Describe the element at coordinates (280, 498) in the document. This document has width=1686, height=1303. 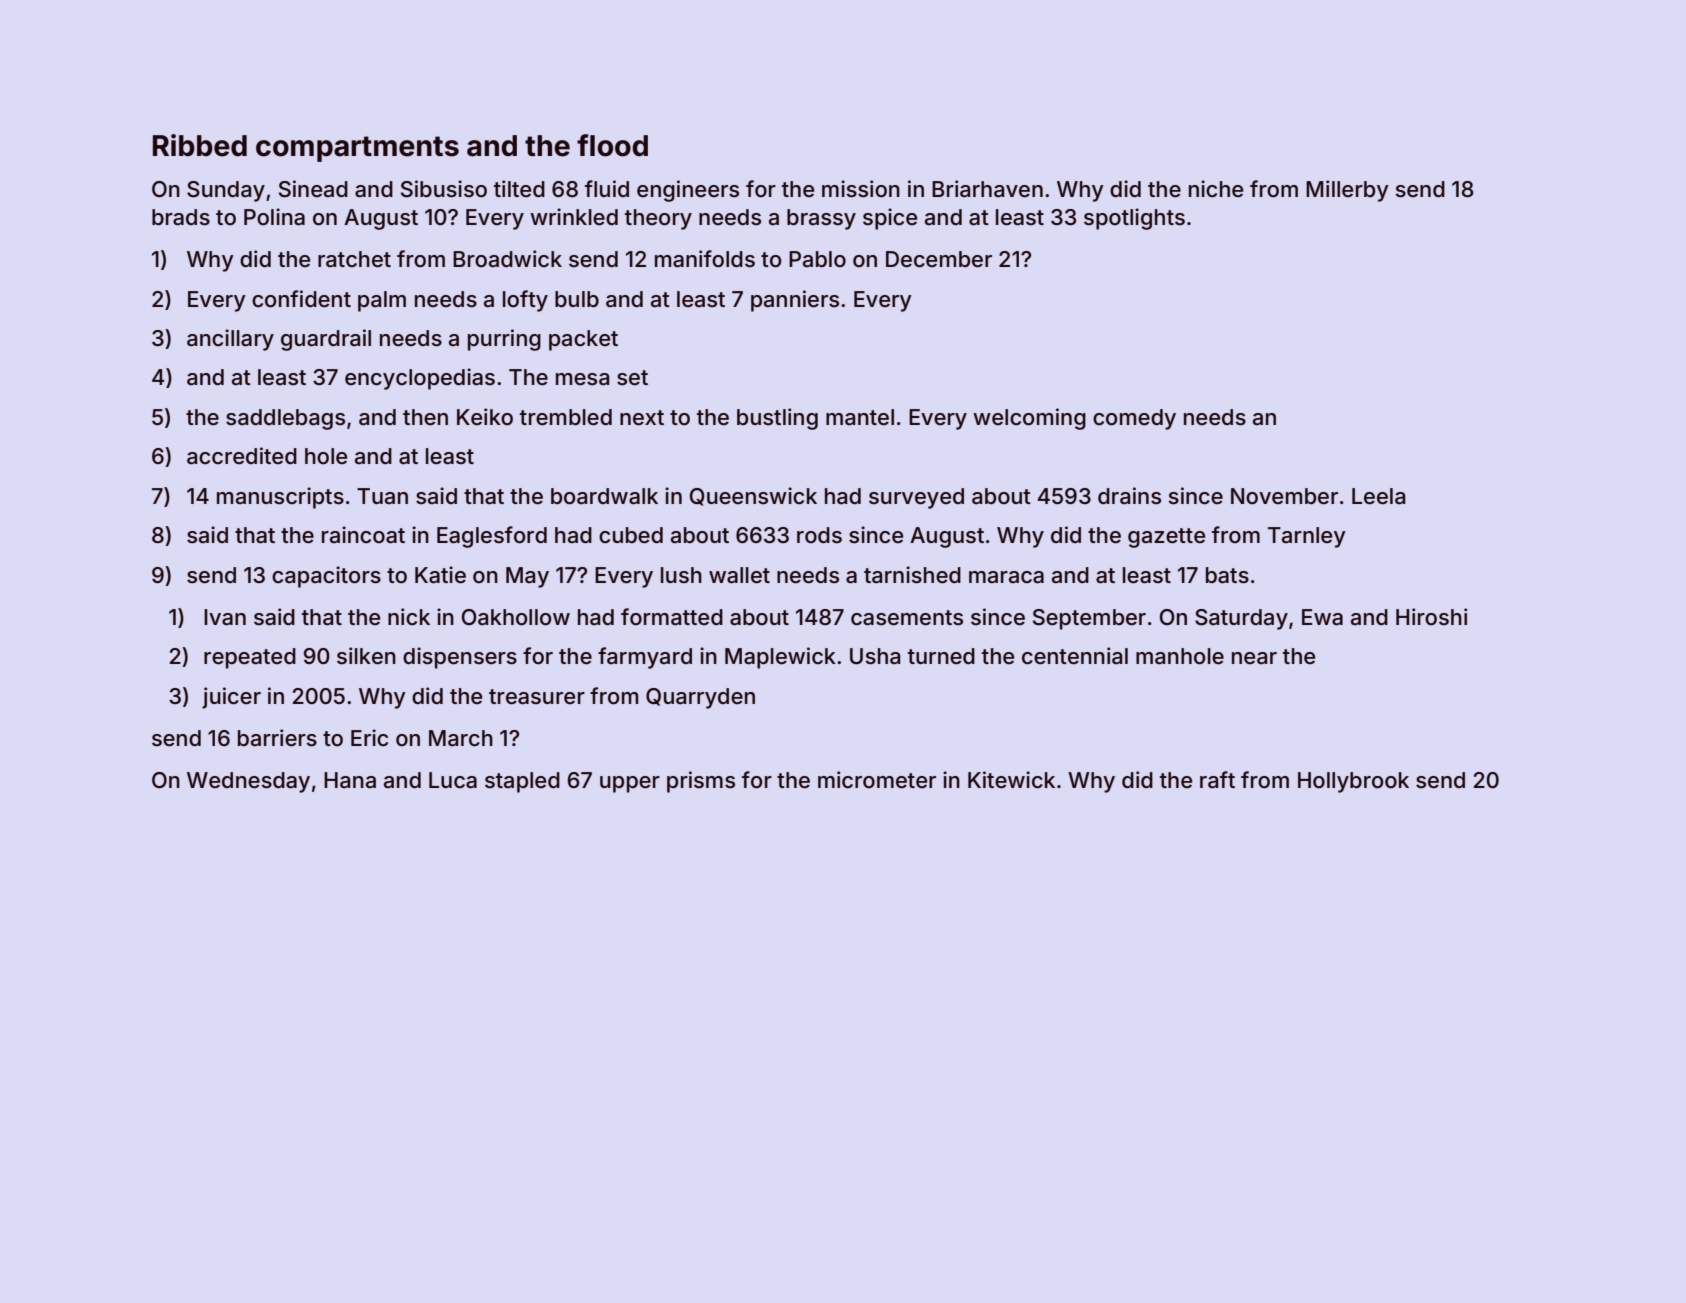
I see `manuscripts` at that location.
